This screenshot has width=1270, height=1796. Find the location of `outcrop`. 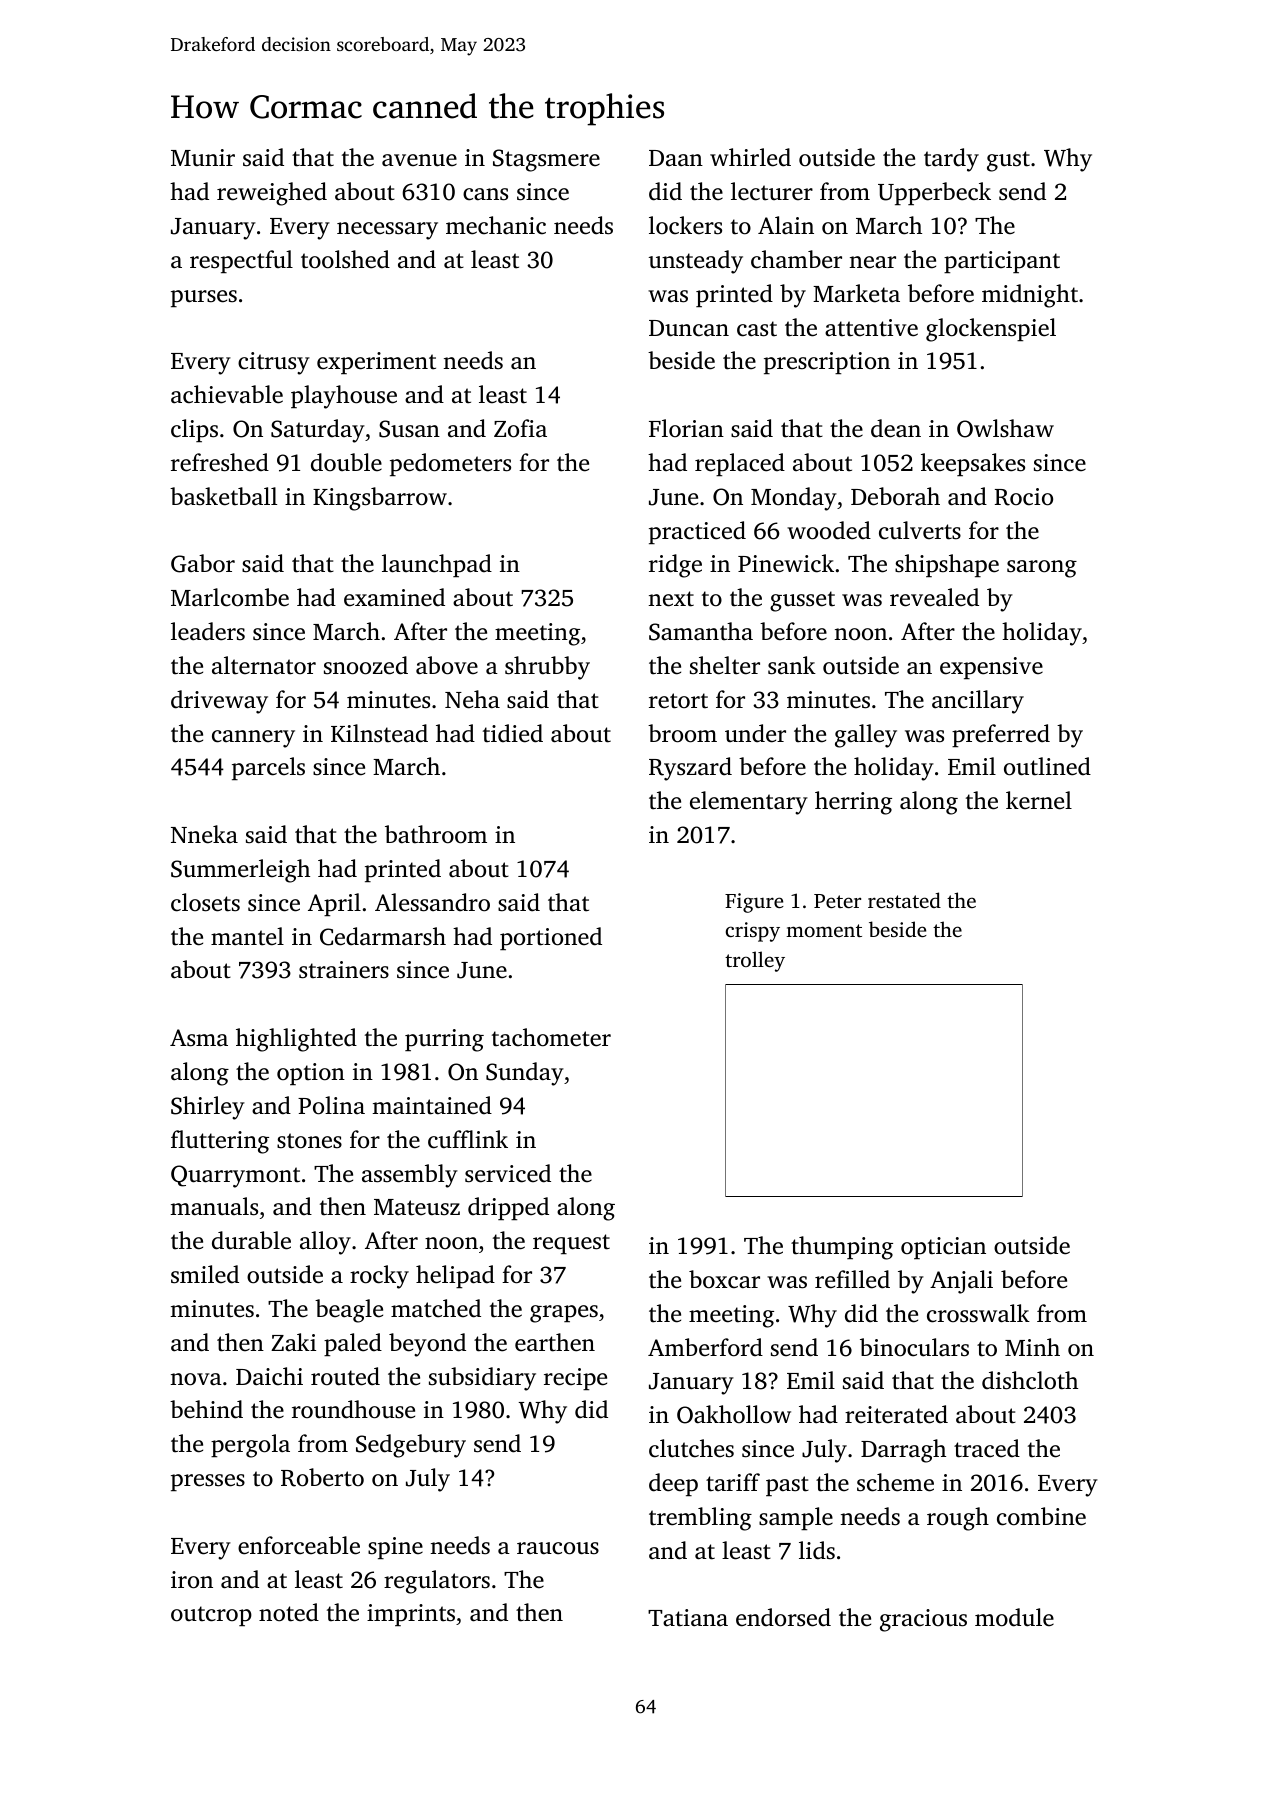

outcrop is located at coordinates (211, 1616).
